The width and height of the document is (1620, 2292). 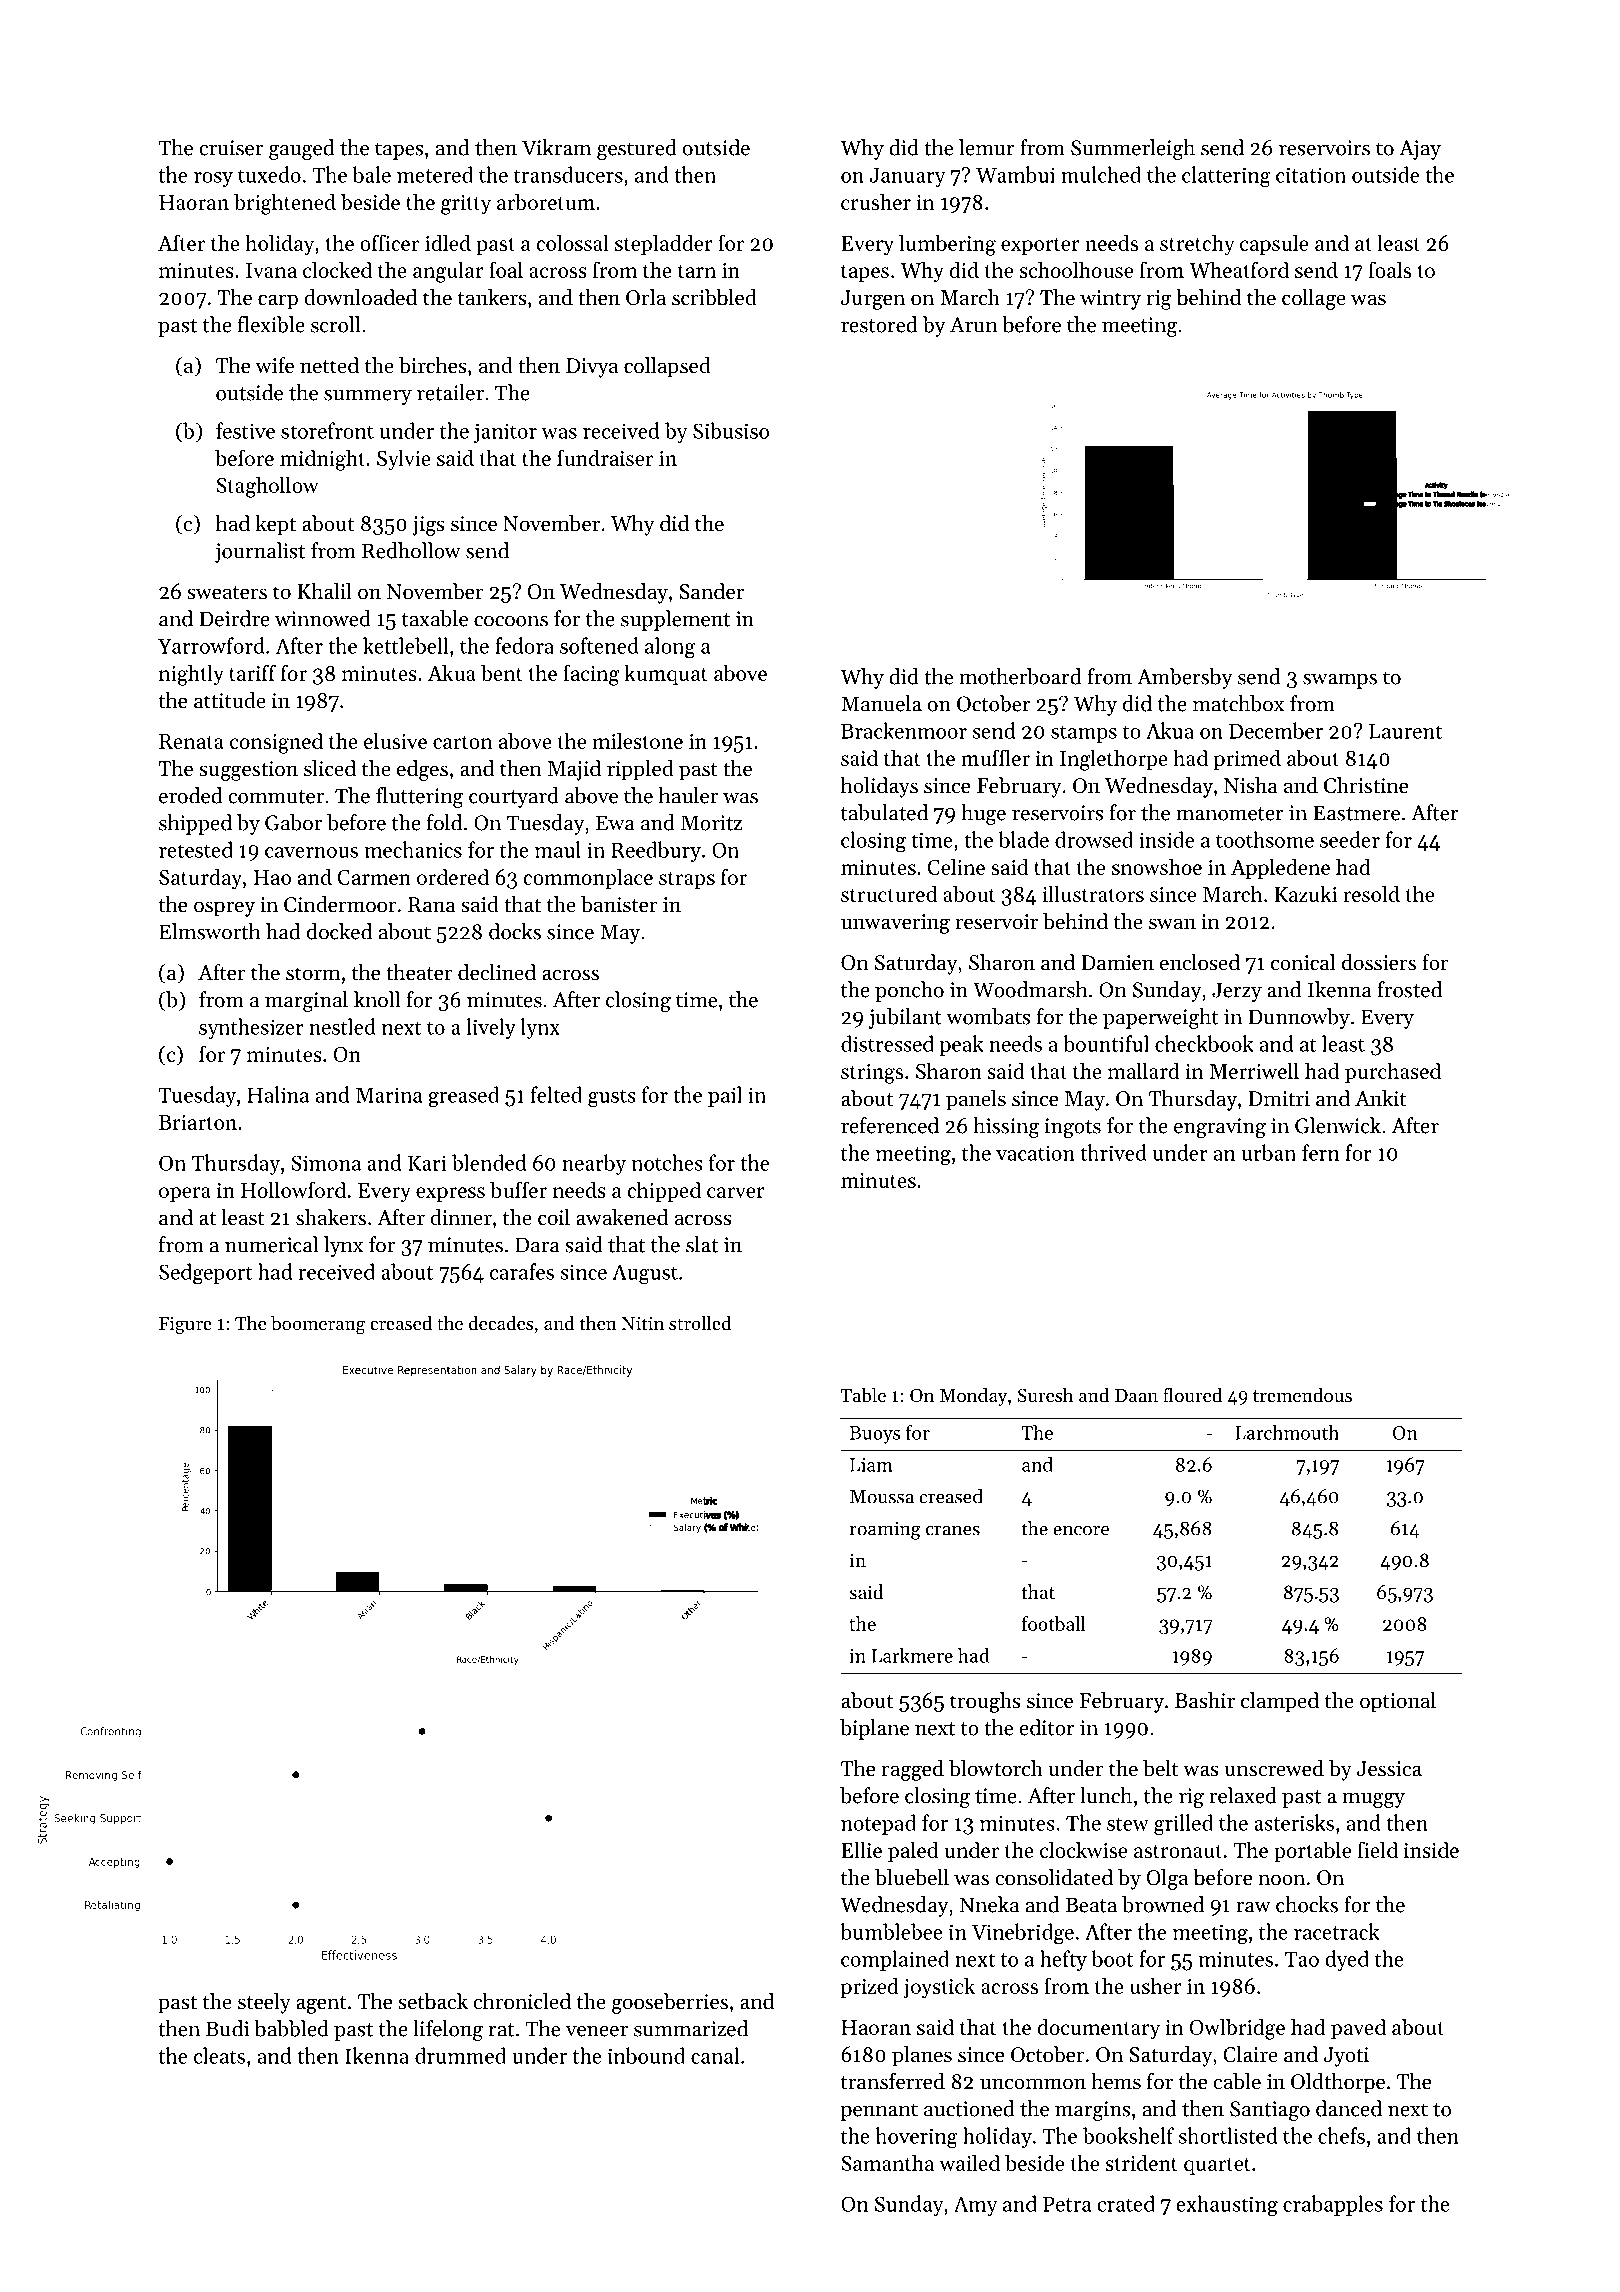 I want to click on distressed, so click(x=887, y=1043).
